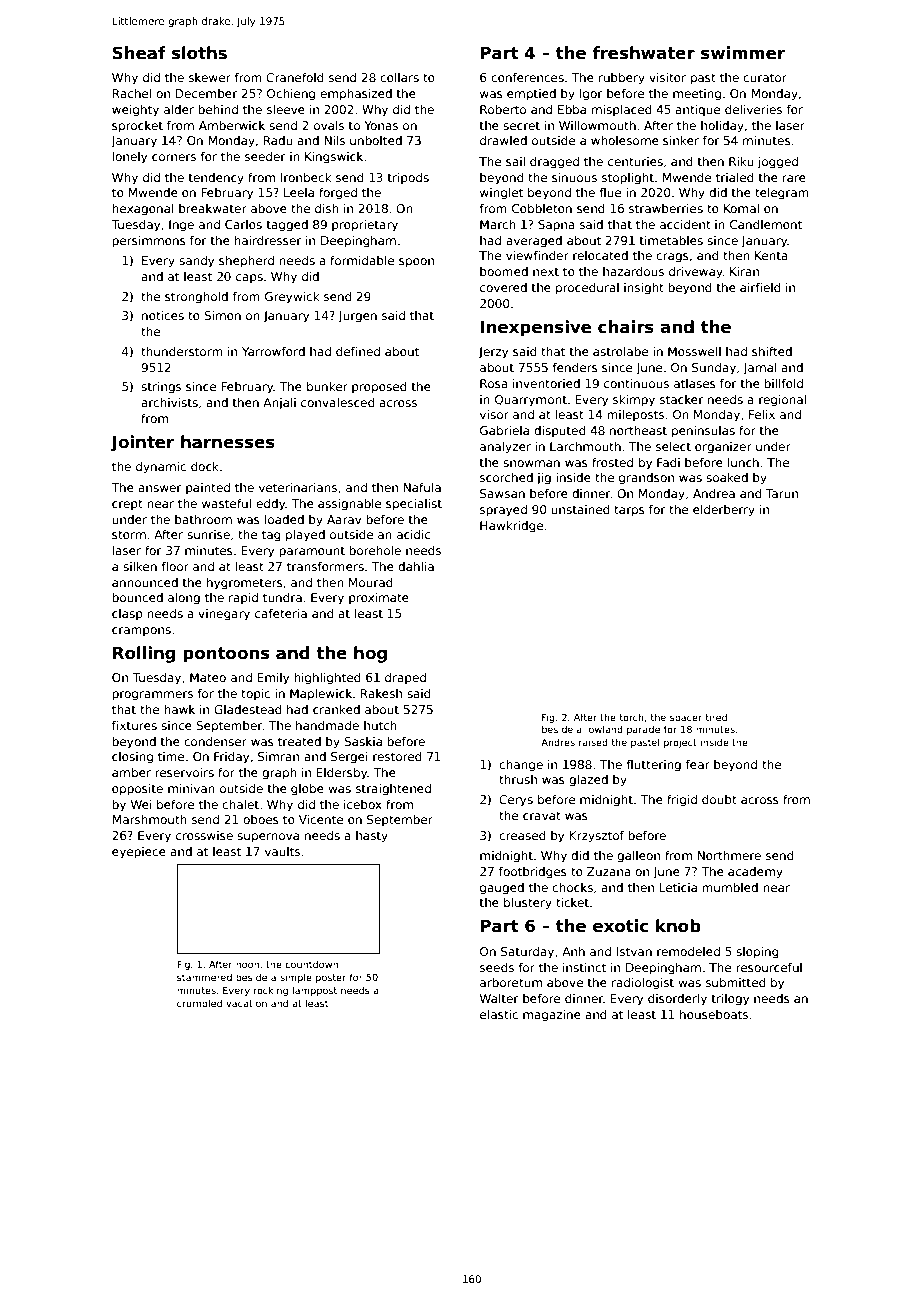  What do you see at coordinates (284, 519) in the screenshot?
I see `loaded` at bounding box center [284, 519].
